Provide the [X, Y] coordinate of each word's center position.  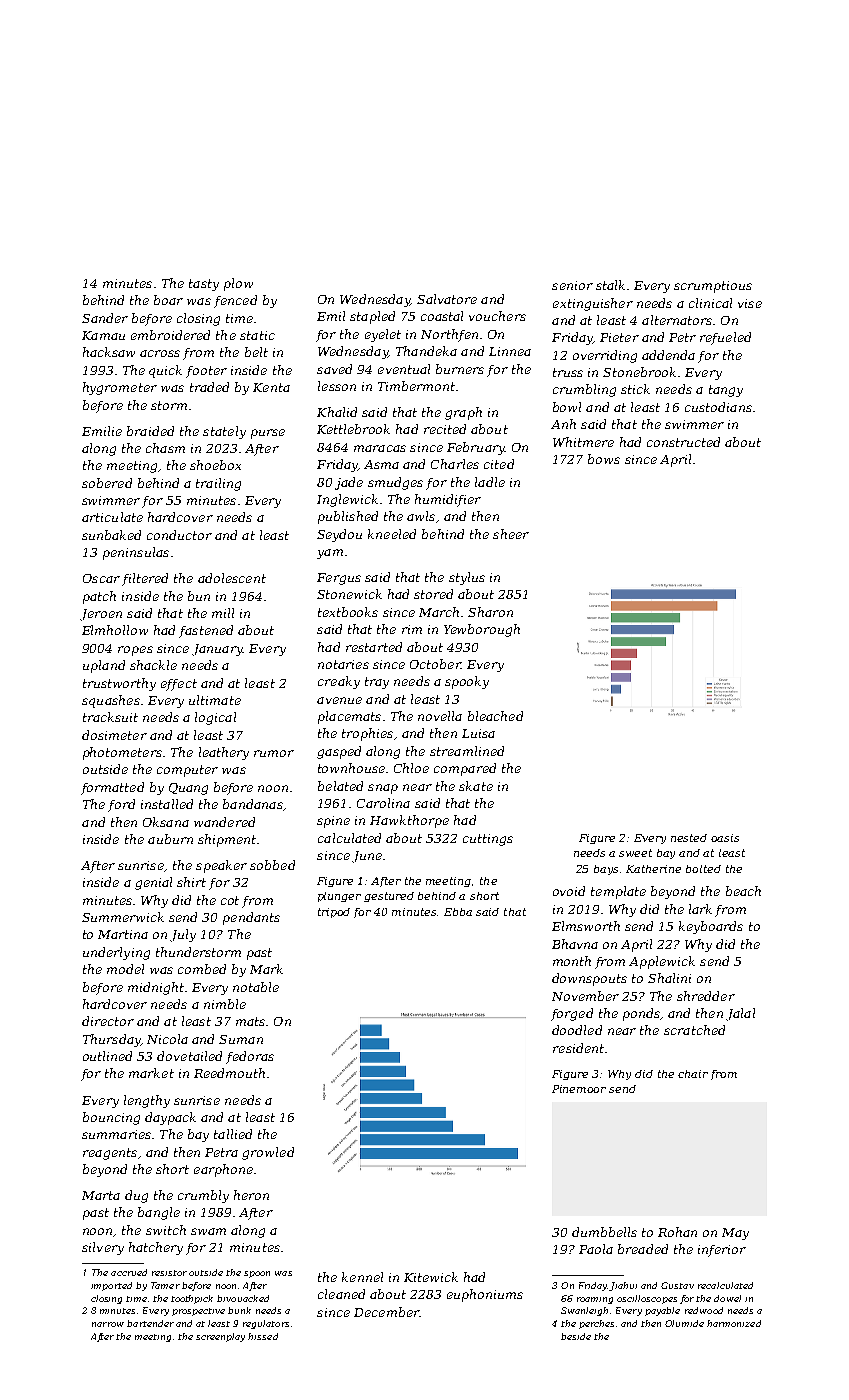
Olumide [684, 1323]
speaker [221, 866]
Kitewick [431, 1277]
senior [572, 285]
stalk [610, 285]
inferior [722, 1251]
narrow [108, 1324]
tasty [204, 285]
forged [572, 1014]
